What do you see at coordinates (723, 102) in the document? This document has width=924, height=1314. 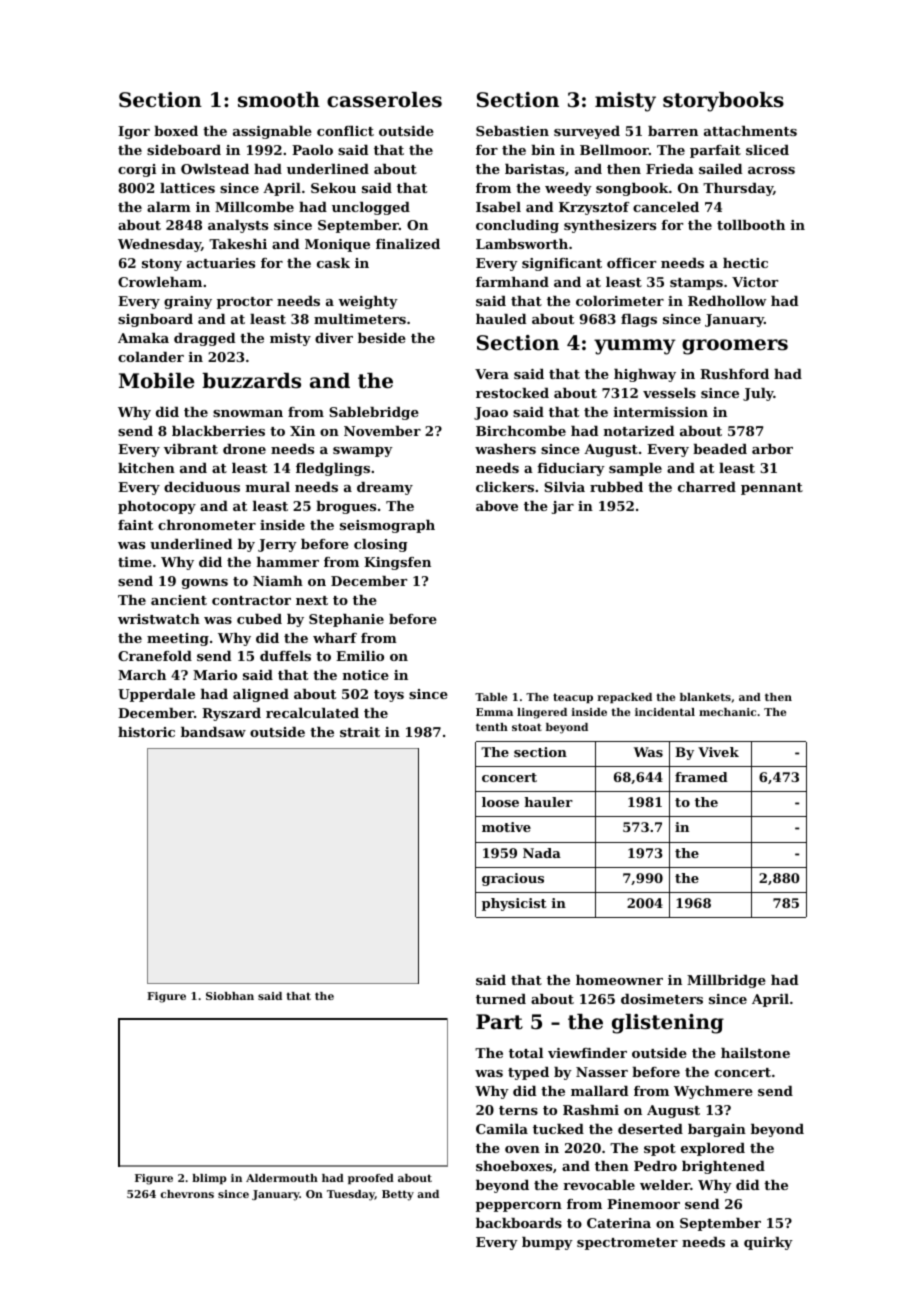 I see `storybooks` at bounding box center [723, 102].
